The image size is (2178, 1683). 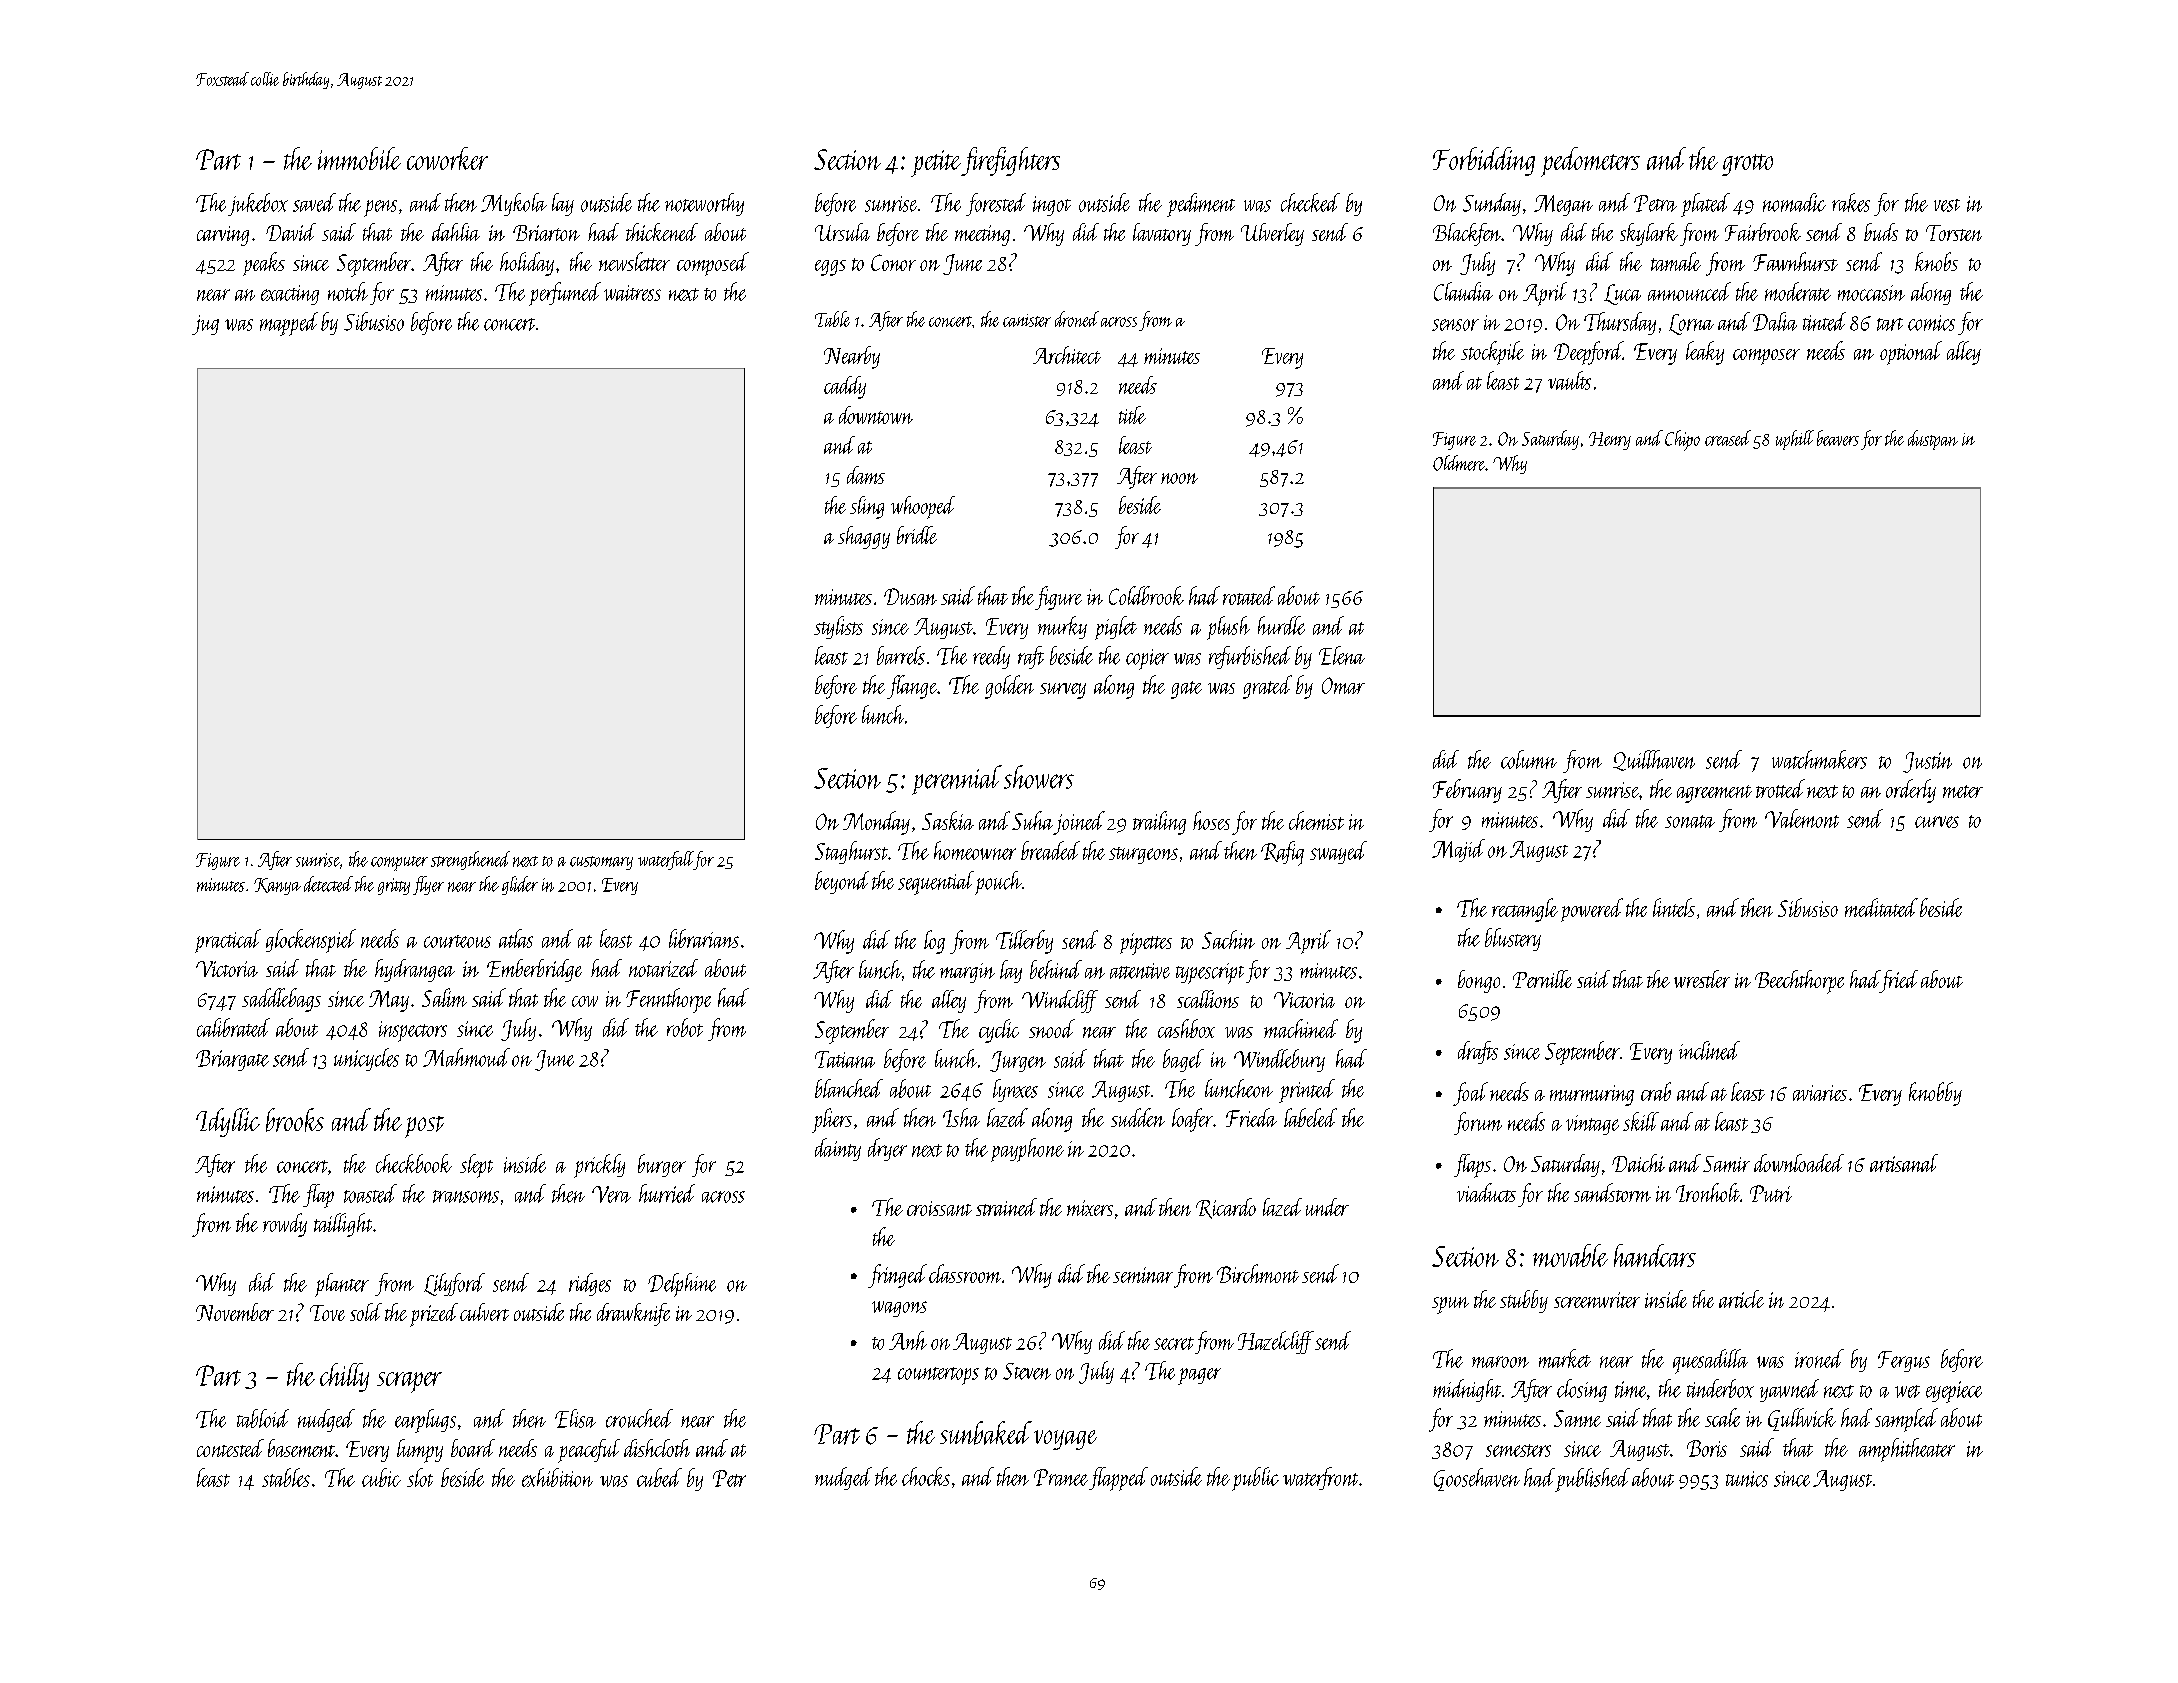 What do you see at coordinates (1676, 261) in the image?
I see `tamale` at bounding box center [1676, 261].
